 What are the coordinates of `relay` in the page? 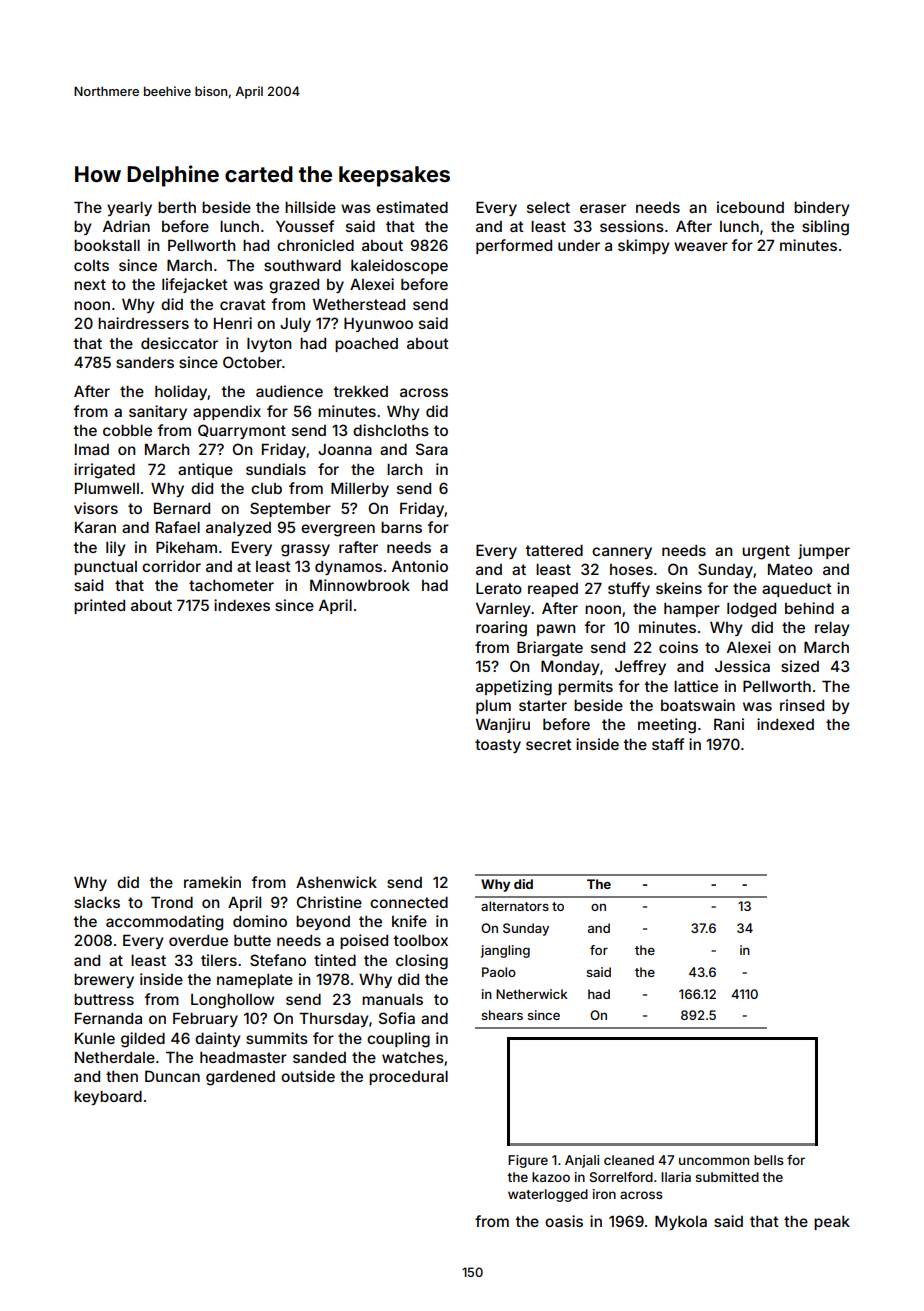 It's located at (832, 629).
